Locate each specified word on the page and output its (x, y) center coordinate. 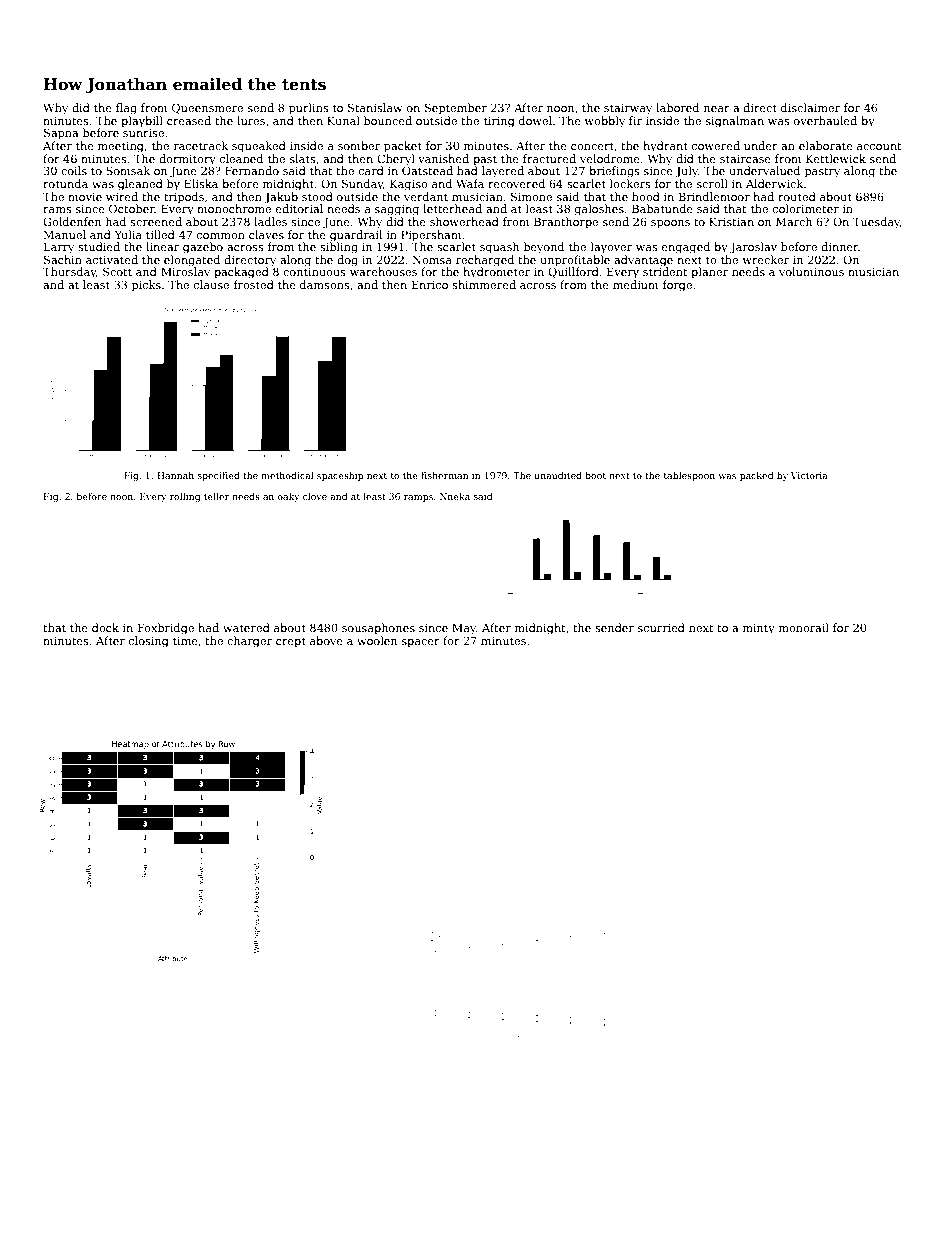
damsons (325, 284)
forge (677, 286)
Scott (117, 271)
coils (74, 170)
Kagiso (409, 185)
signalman (735, 122)
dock (105, 627)
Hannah (176, 475)
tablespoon (689, 476)
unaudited (558, 475)
